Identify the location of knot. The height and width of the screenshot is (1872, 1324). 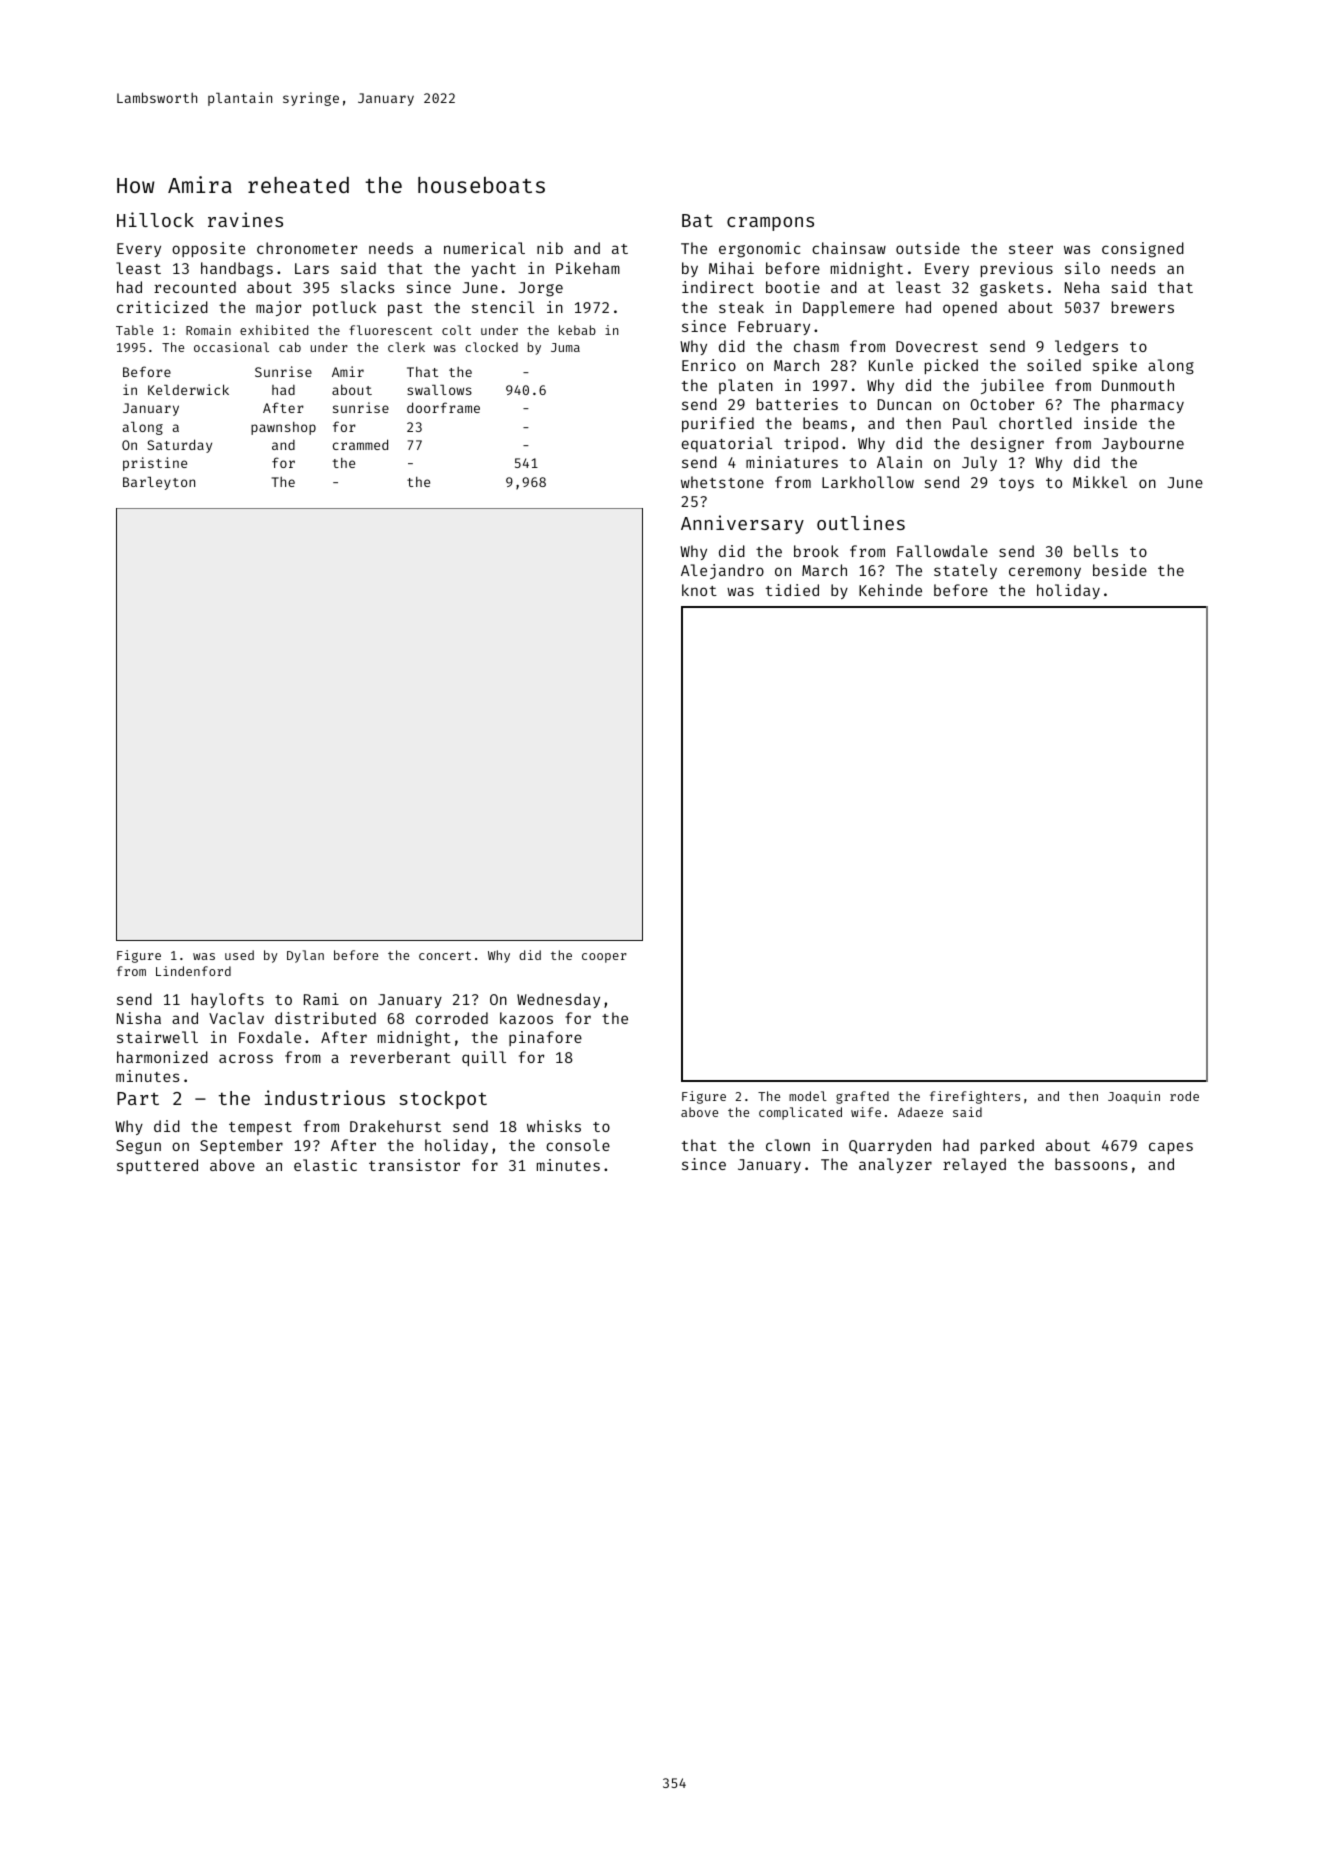
(699, 590).
